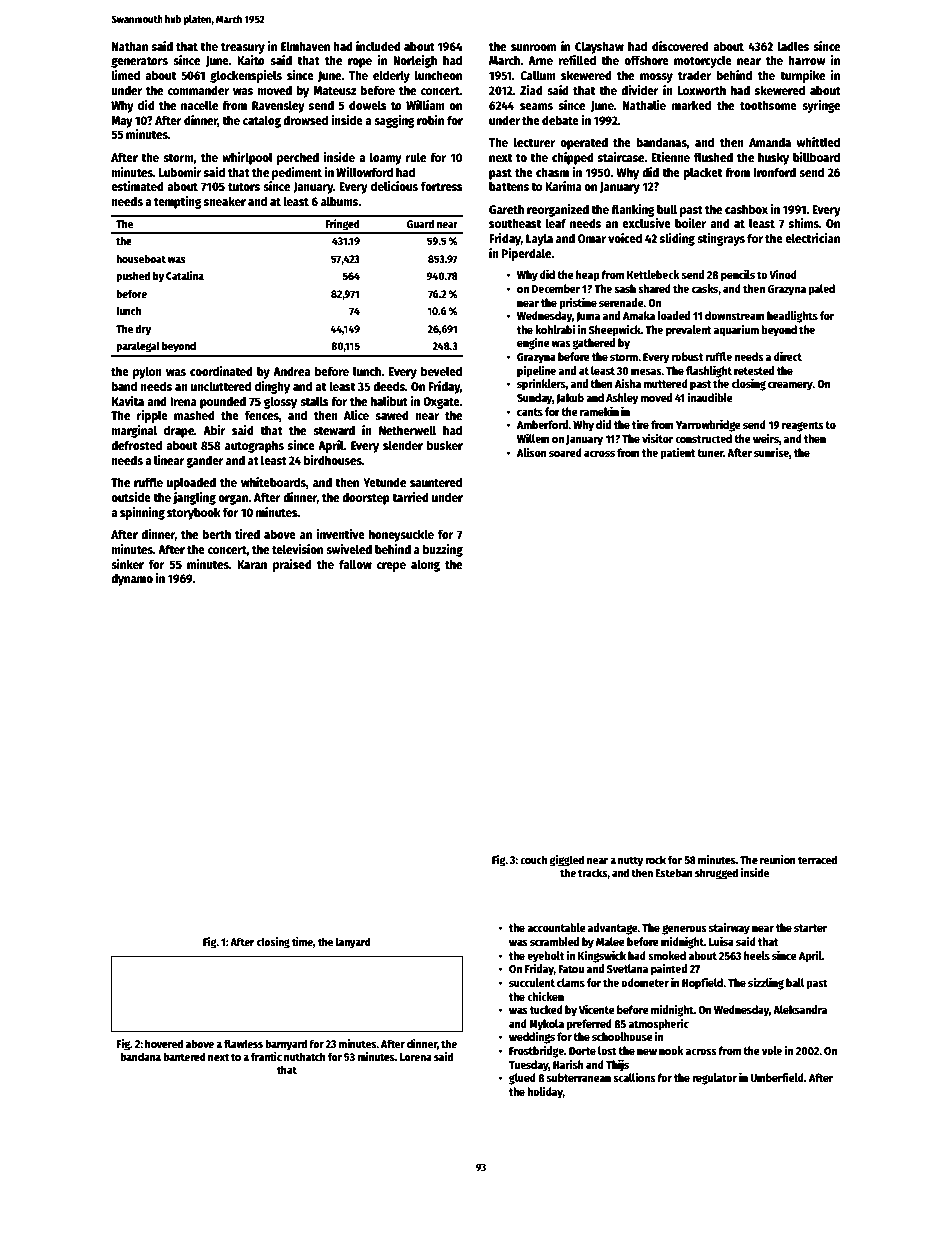  Describe the element at coordinates (184, 1056) in the image. I see `bantered` at that location.
